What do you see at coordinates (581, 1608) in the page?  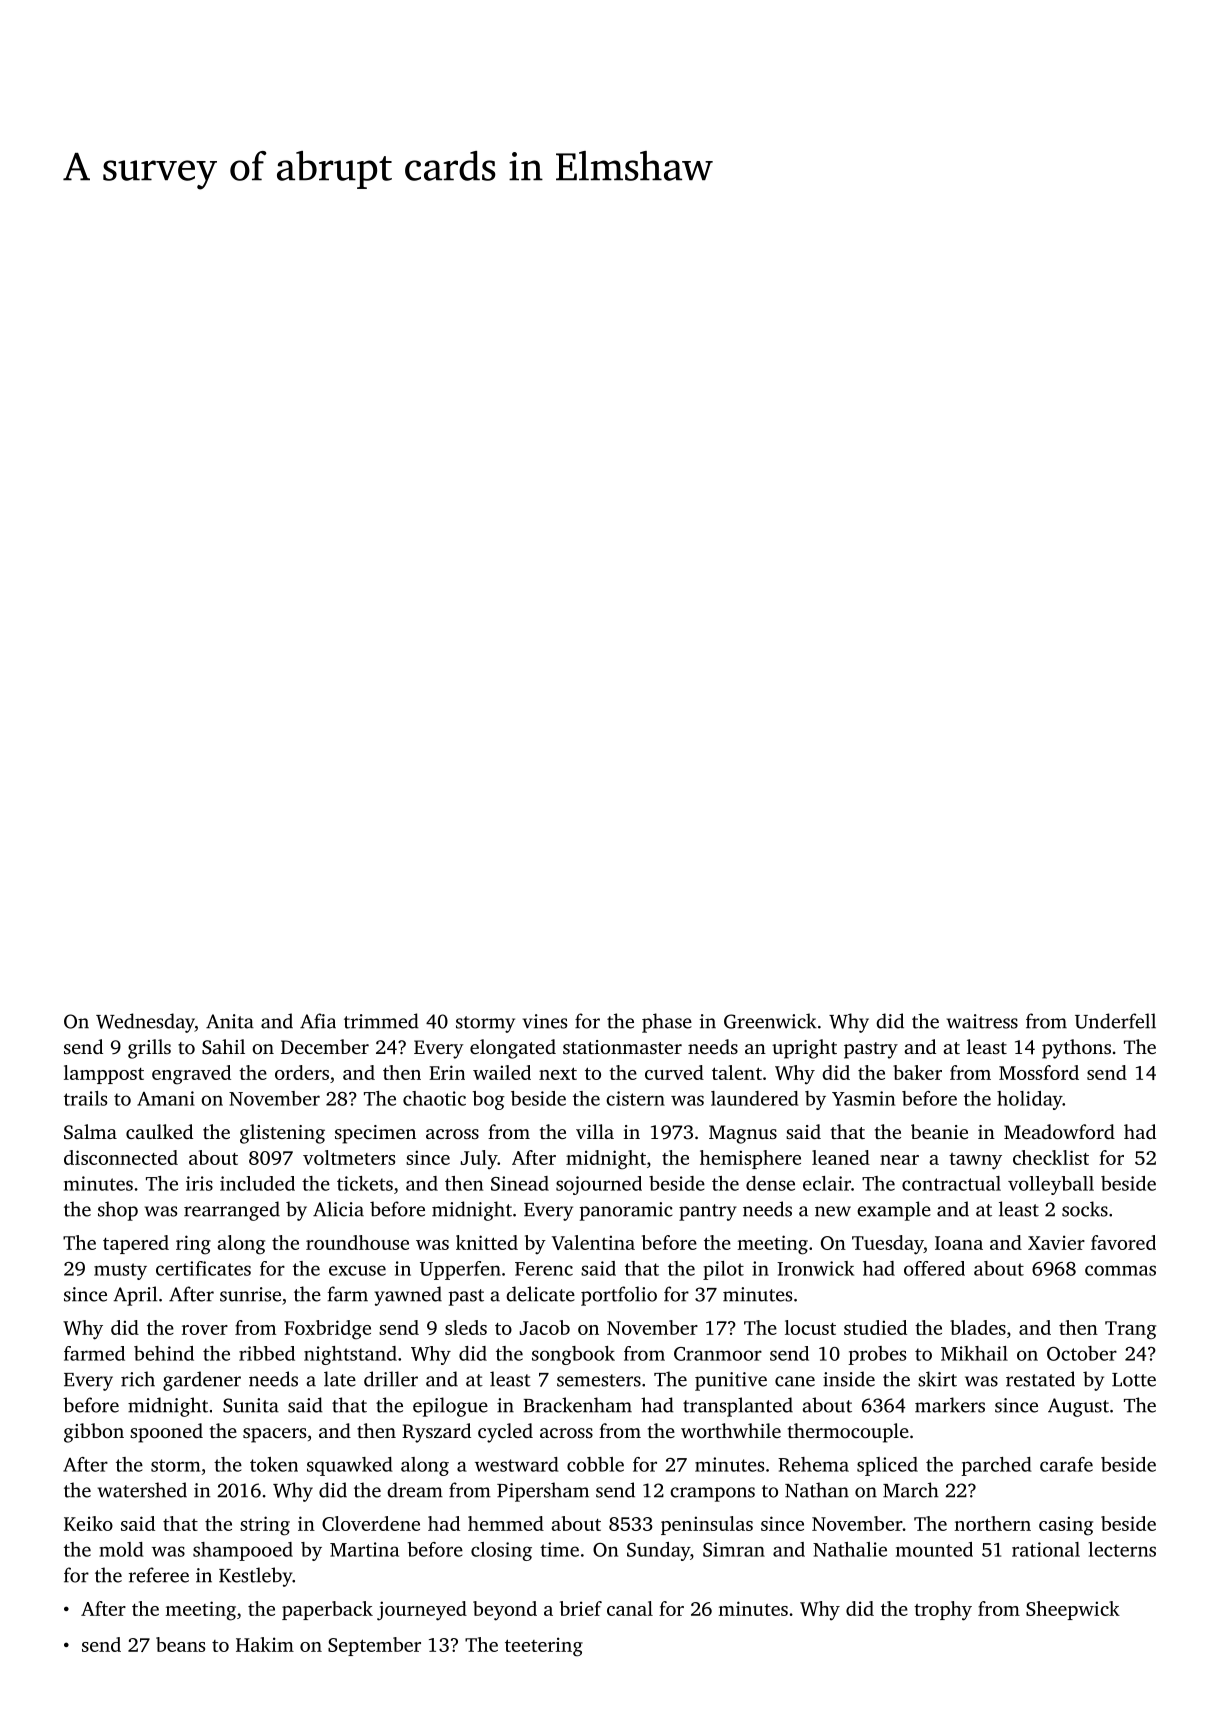 I see `brief` at bounding box center [581, 1608].
